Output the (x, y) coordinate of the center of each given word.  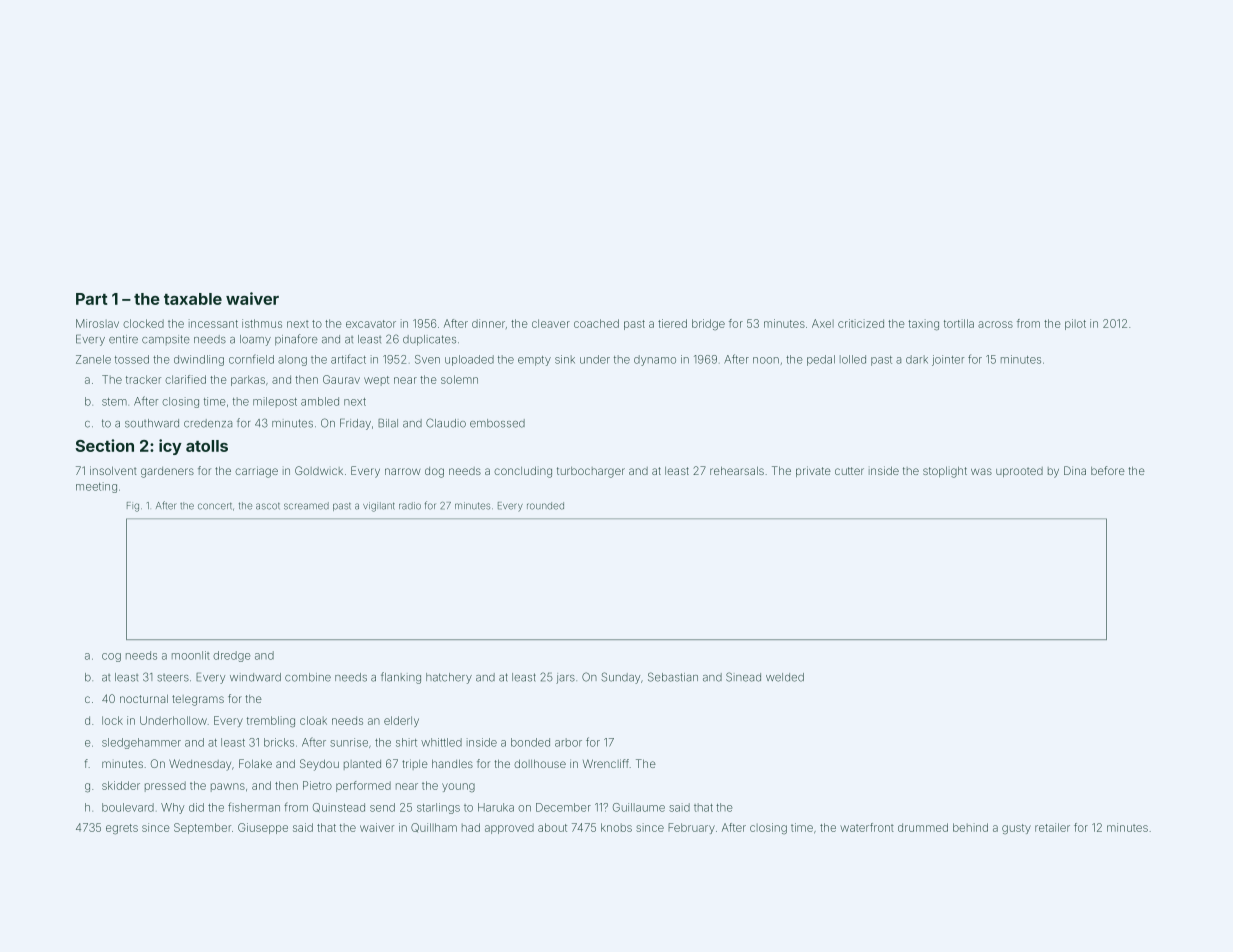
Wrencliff (606, 763)
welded (785, 677)
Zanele (93, 359)
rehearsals (737, 470)
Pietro (317, 785)
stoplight (945, 472)
